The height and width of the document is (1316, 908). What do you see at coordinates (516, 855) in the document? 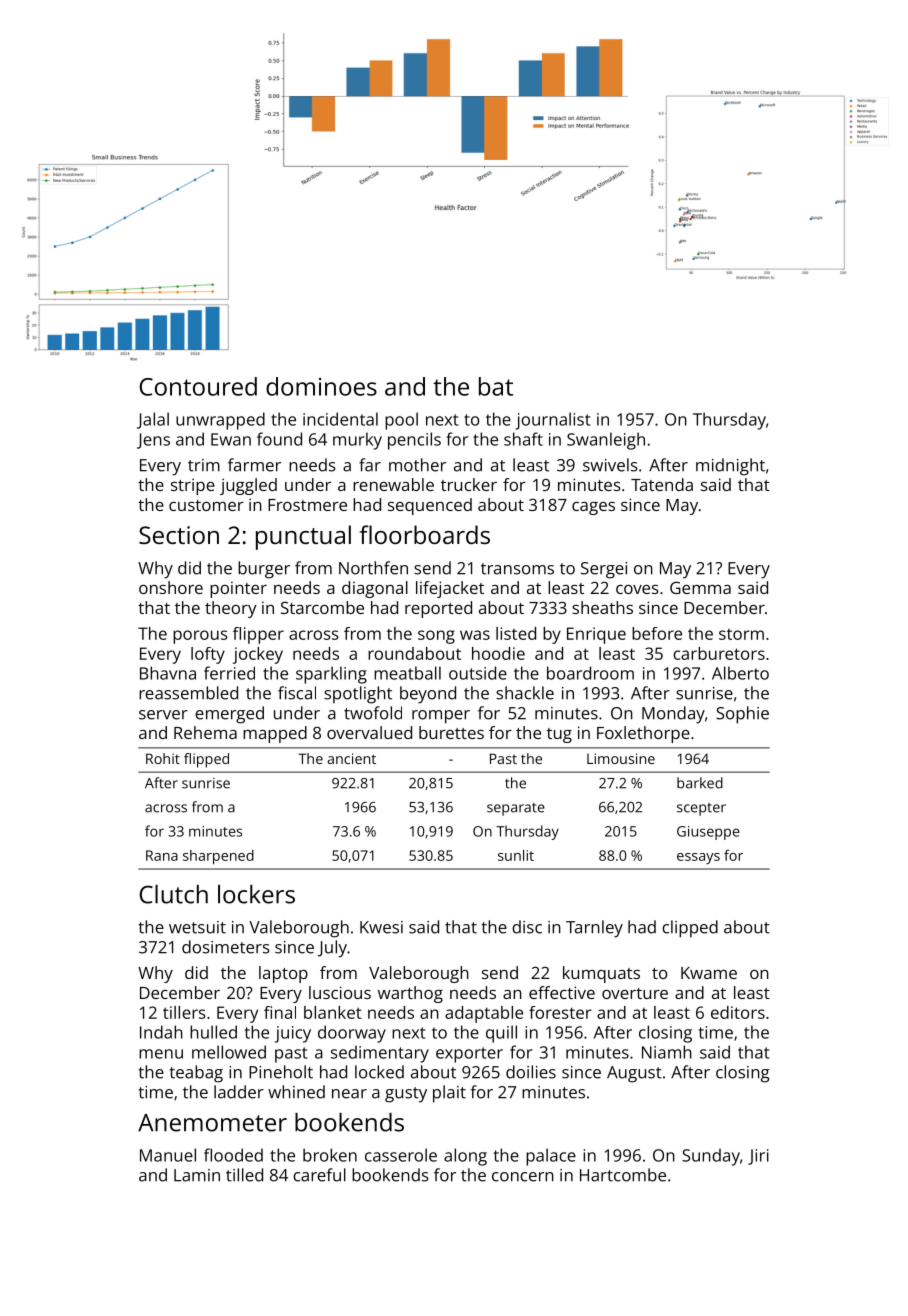
I see `sunlit` at bounding box center [516, 855].
